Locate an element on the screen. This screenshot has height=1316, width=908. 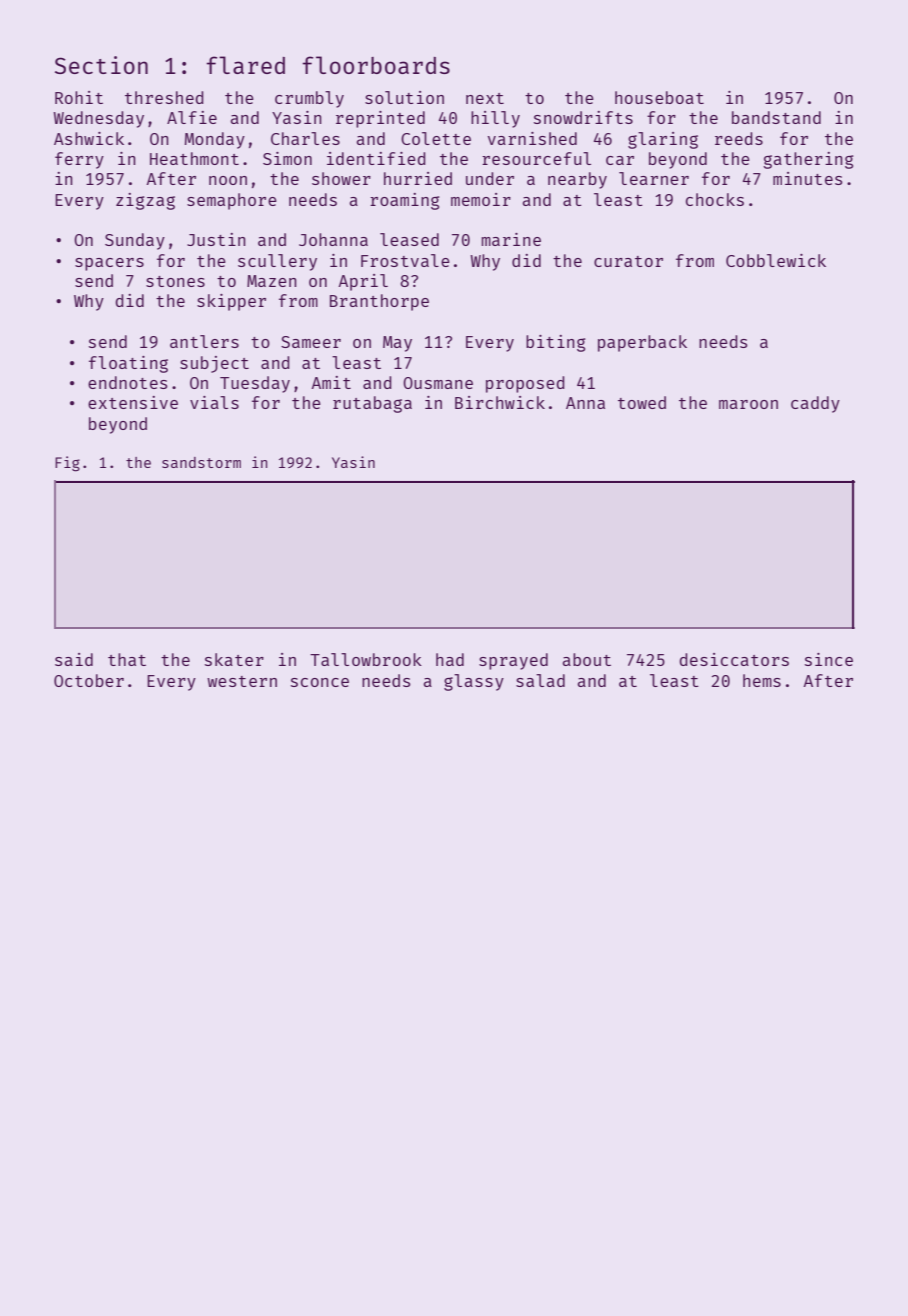
roaming is located at coordinates (404, 201).
